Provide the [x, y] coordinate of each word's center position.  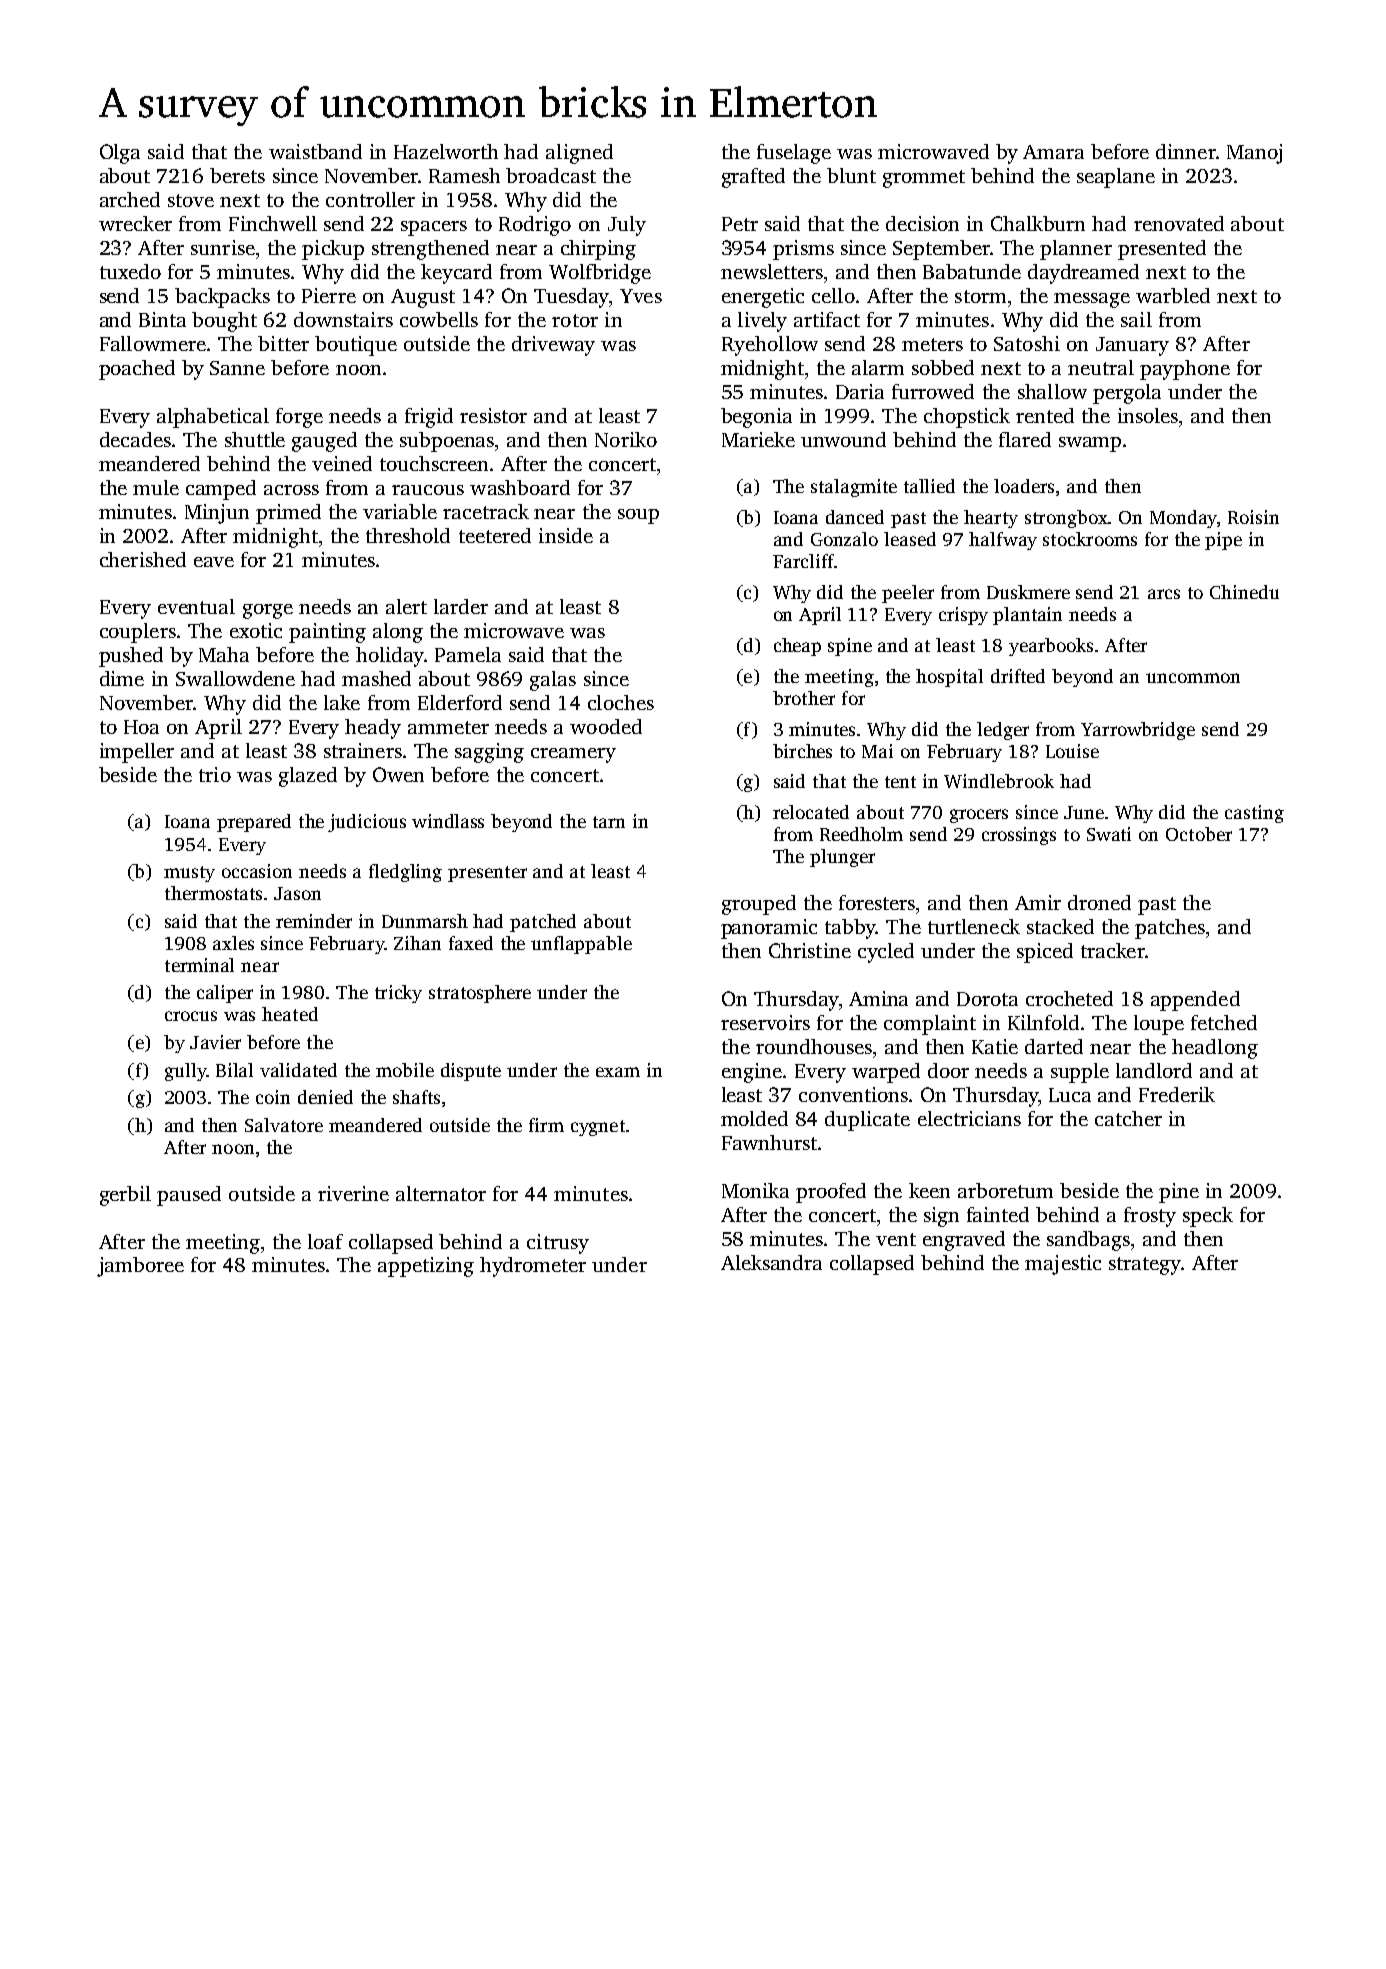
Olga [120, 154]
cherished [143, 559]
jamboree [140, 1267]
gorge [268, 611]
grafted [753, 178]
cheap [797, 647]
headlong [1215, 1049]
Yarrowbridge [1138, 731]
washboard [520, 487]
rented [1045, 415]
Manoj [1254, 154]
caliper [225, 994]
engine [752, 1073]
